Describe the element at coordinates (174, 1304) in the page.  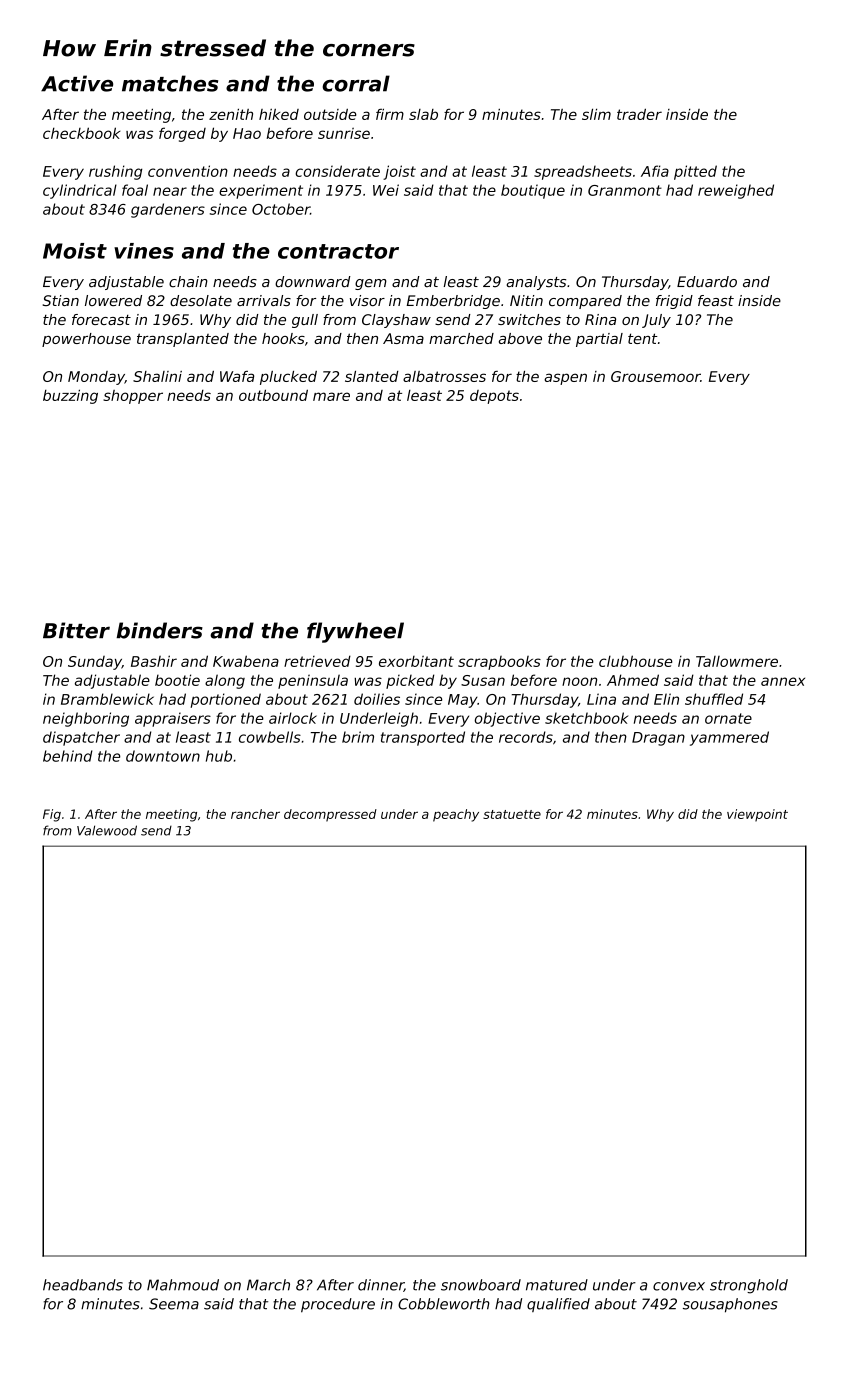
I see `Seema` at that location.
